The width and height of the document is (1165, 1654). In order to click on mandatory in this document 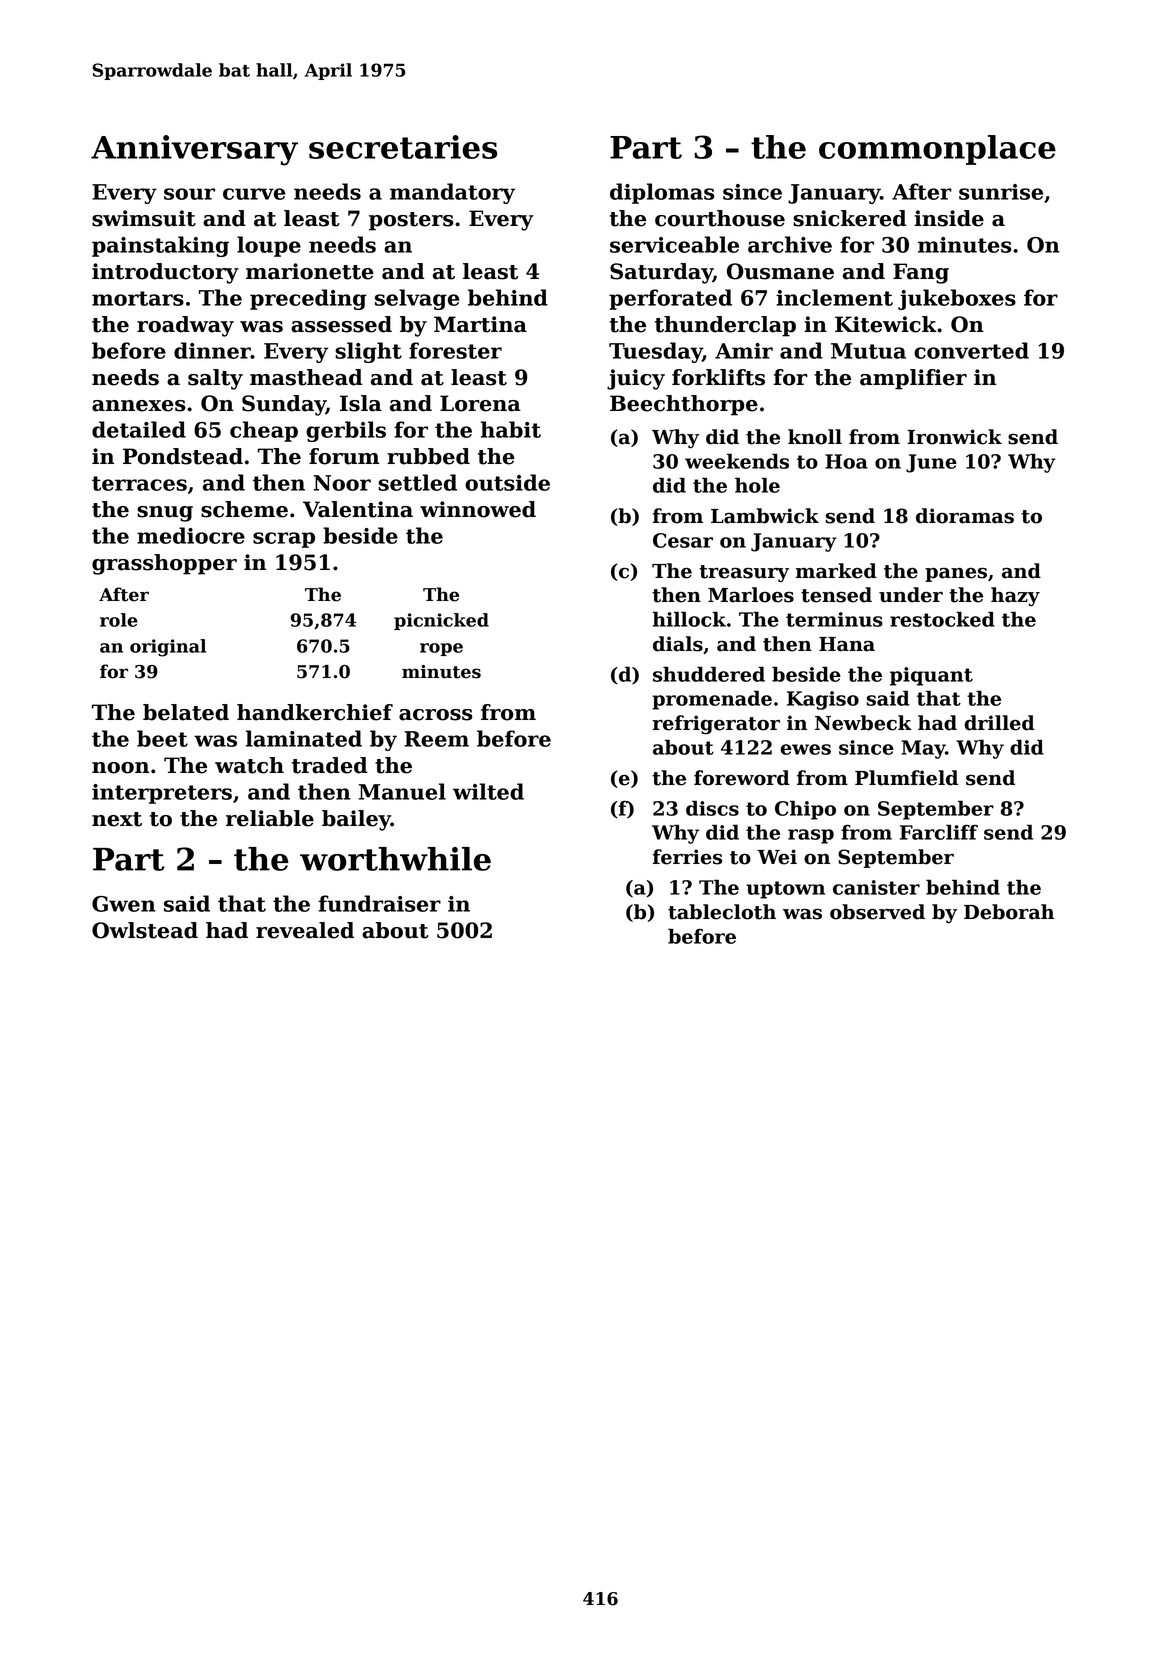, I will do `click(452, 193)`.
